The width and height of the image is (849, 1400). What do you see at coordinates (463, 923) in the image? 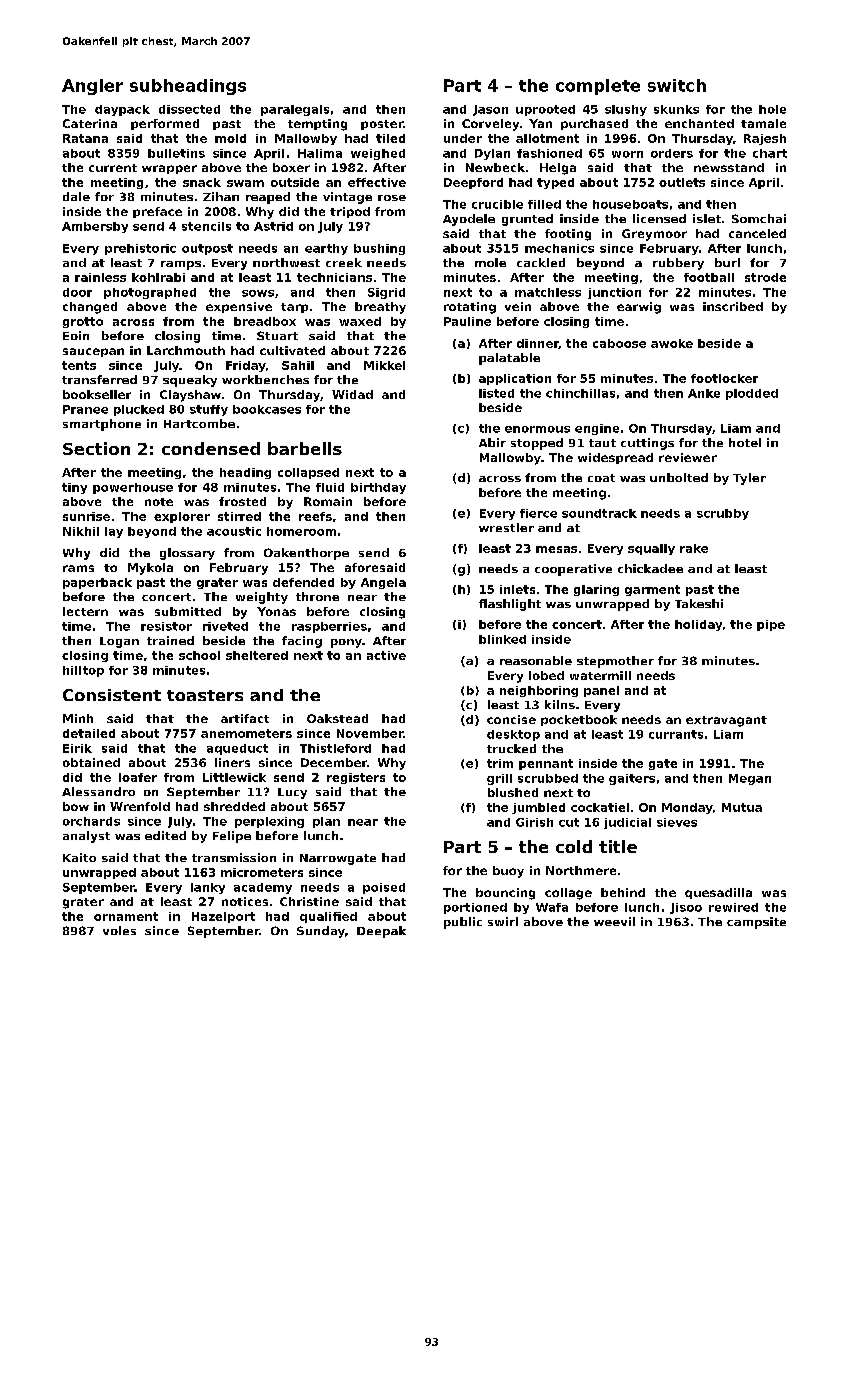
I see `public` at bounding box center [463, 923].
